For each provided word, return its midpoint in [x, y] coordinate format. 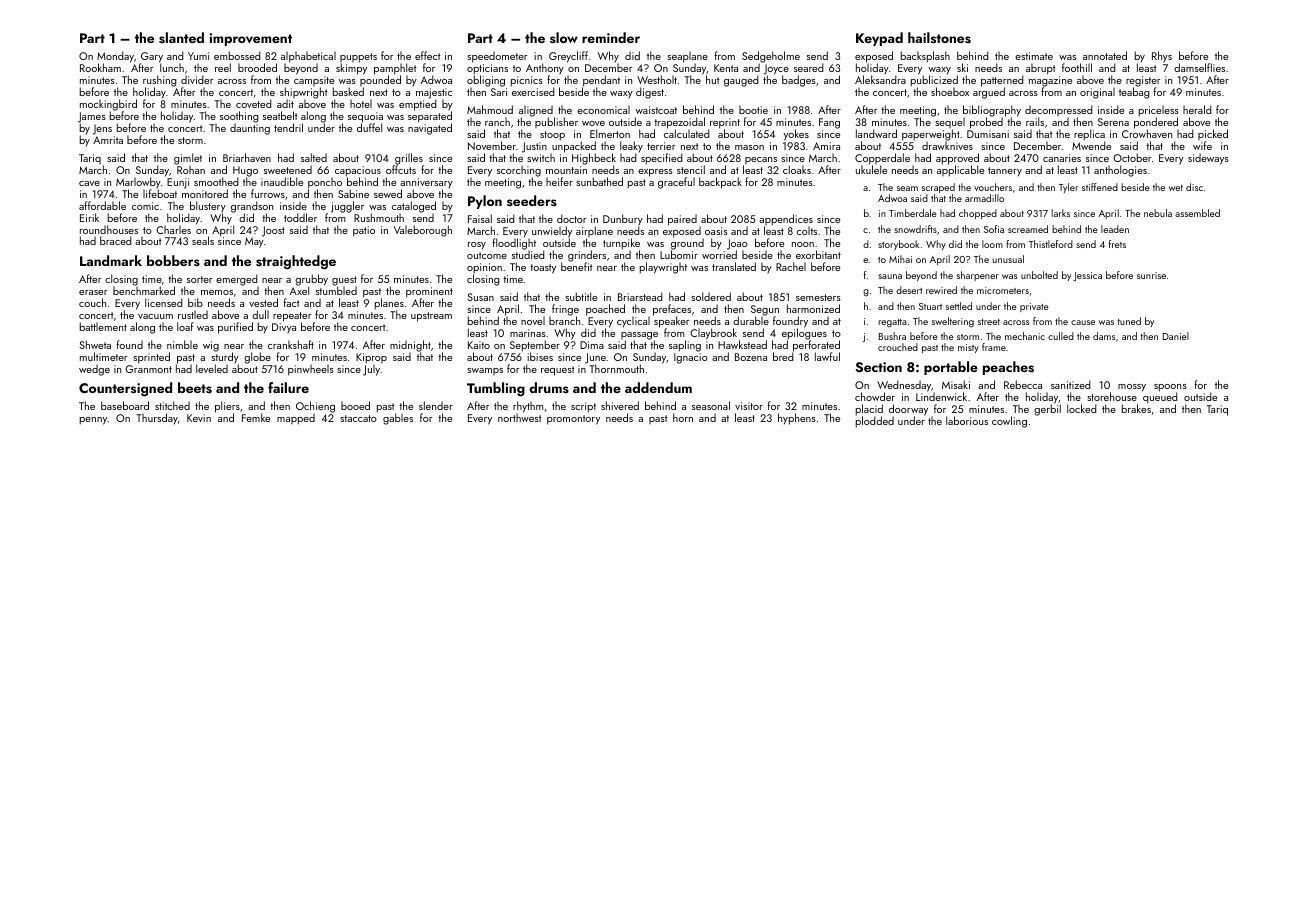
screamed [1028, 229]
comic [145, 206]
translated [734, 266]
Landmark [111, 260]
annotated [1105, 55]
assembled [1197, 213]
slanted [181, 37]
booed [355, 405]
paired [682, 220]
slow [564, 37]
